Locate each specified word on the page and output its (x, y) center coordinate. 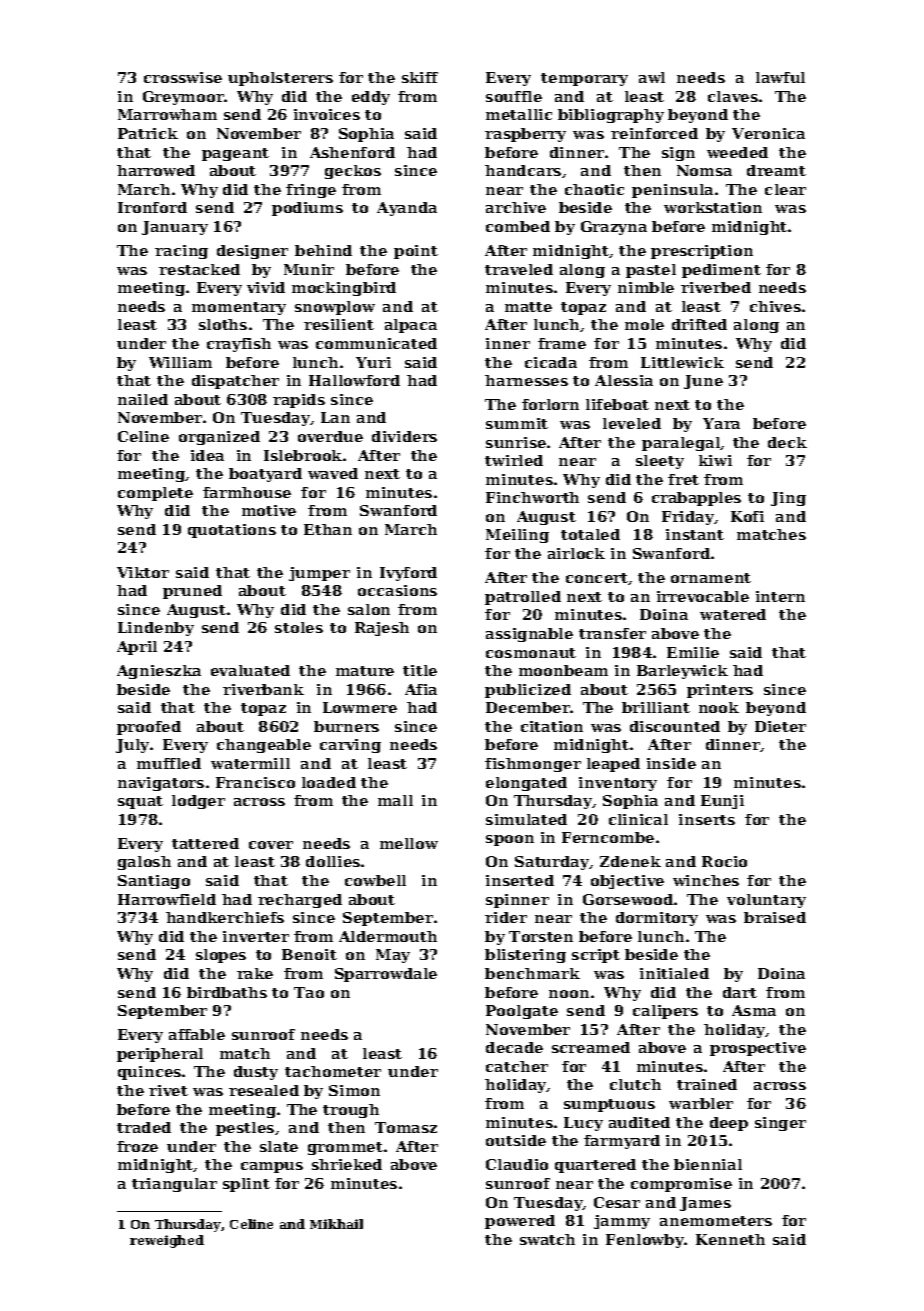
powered (520, 1222)
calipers (665, 1012)
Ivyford (408, 574)
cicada (551, 362)
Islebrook (303, 455)
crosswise (183, 77)
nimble (646, 287)
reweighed (167, 1241)
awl (652, 77)
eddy (371, 98)
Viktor (143, 572)
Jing (788, 499)
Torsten (541, 936)
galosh (144, 863)
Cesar (617, 1202)
